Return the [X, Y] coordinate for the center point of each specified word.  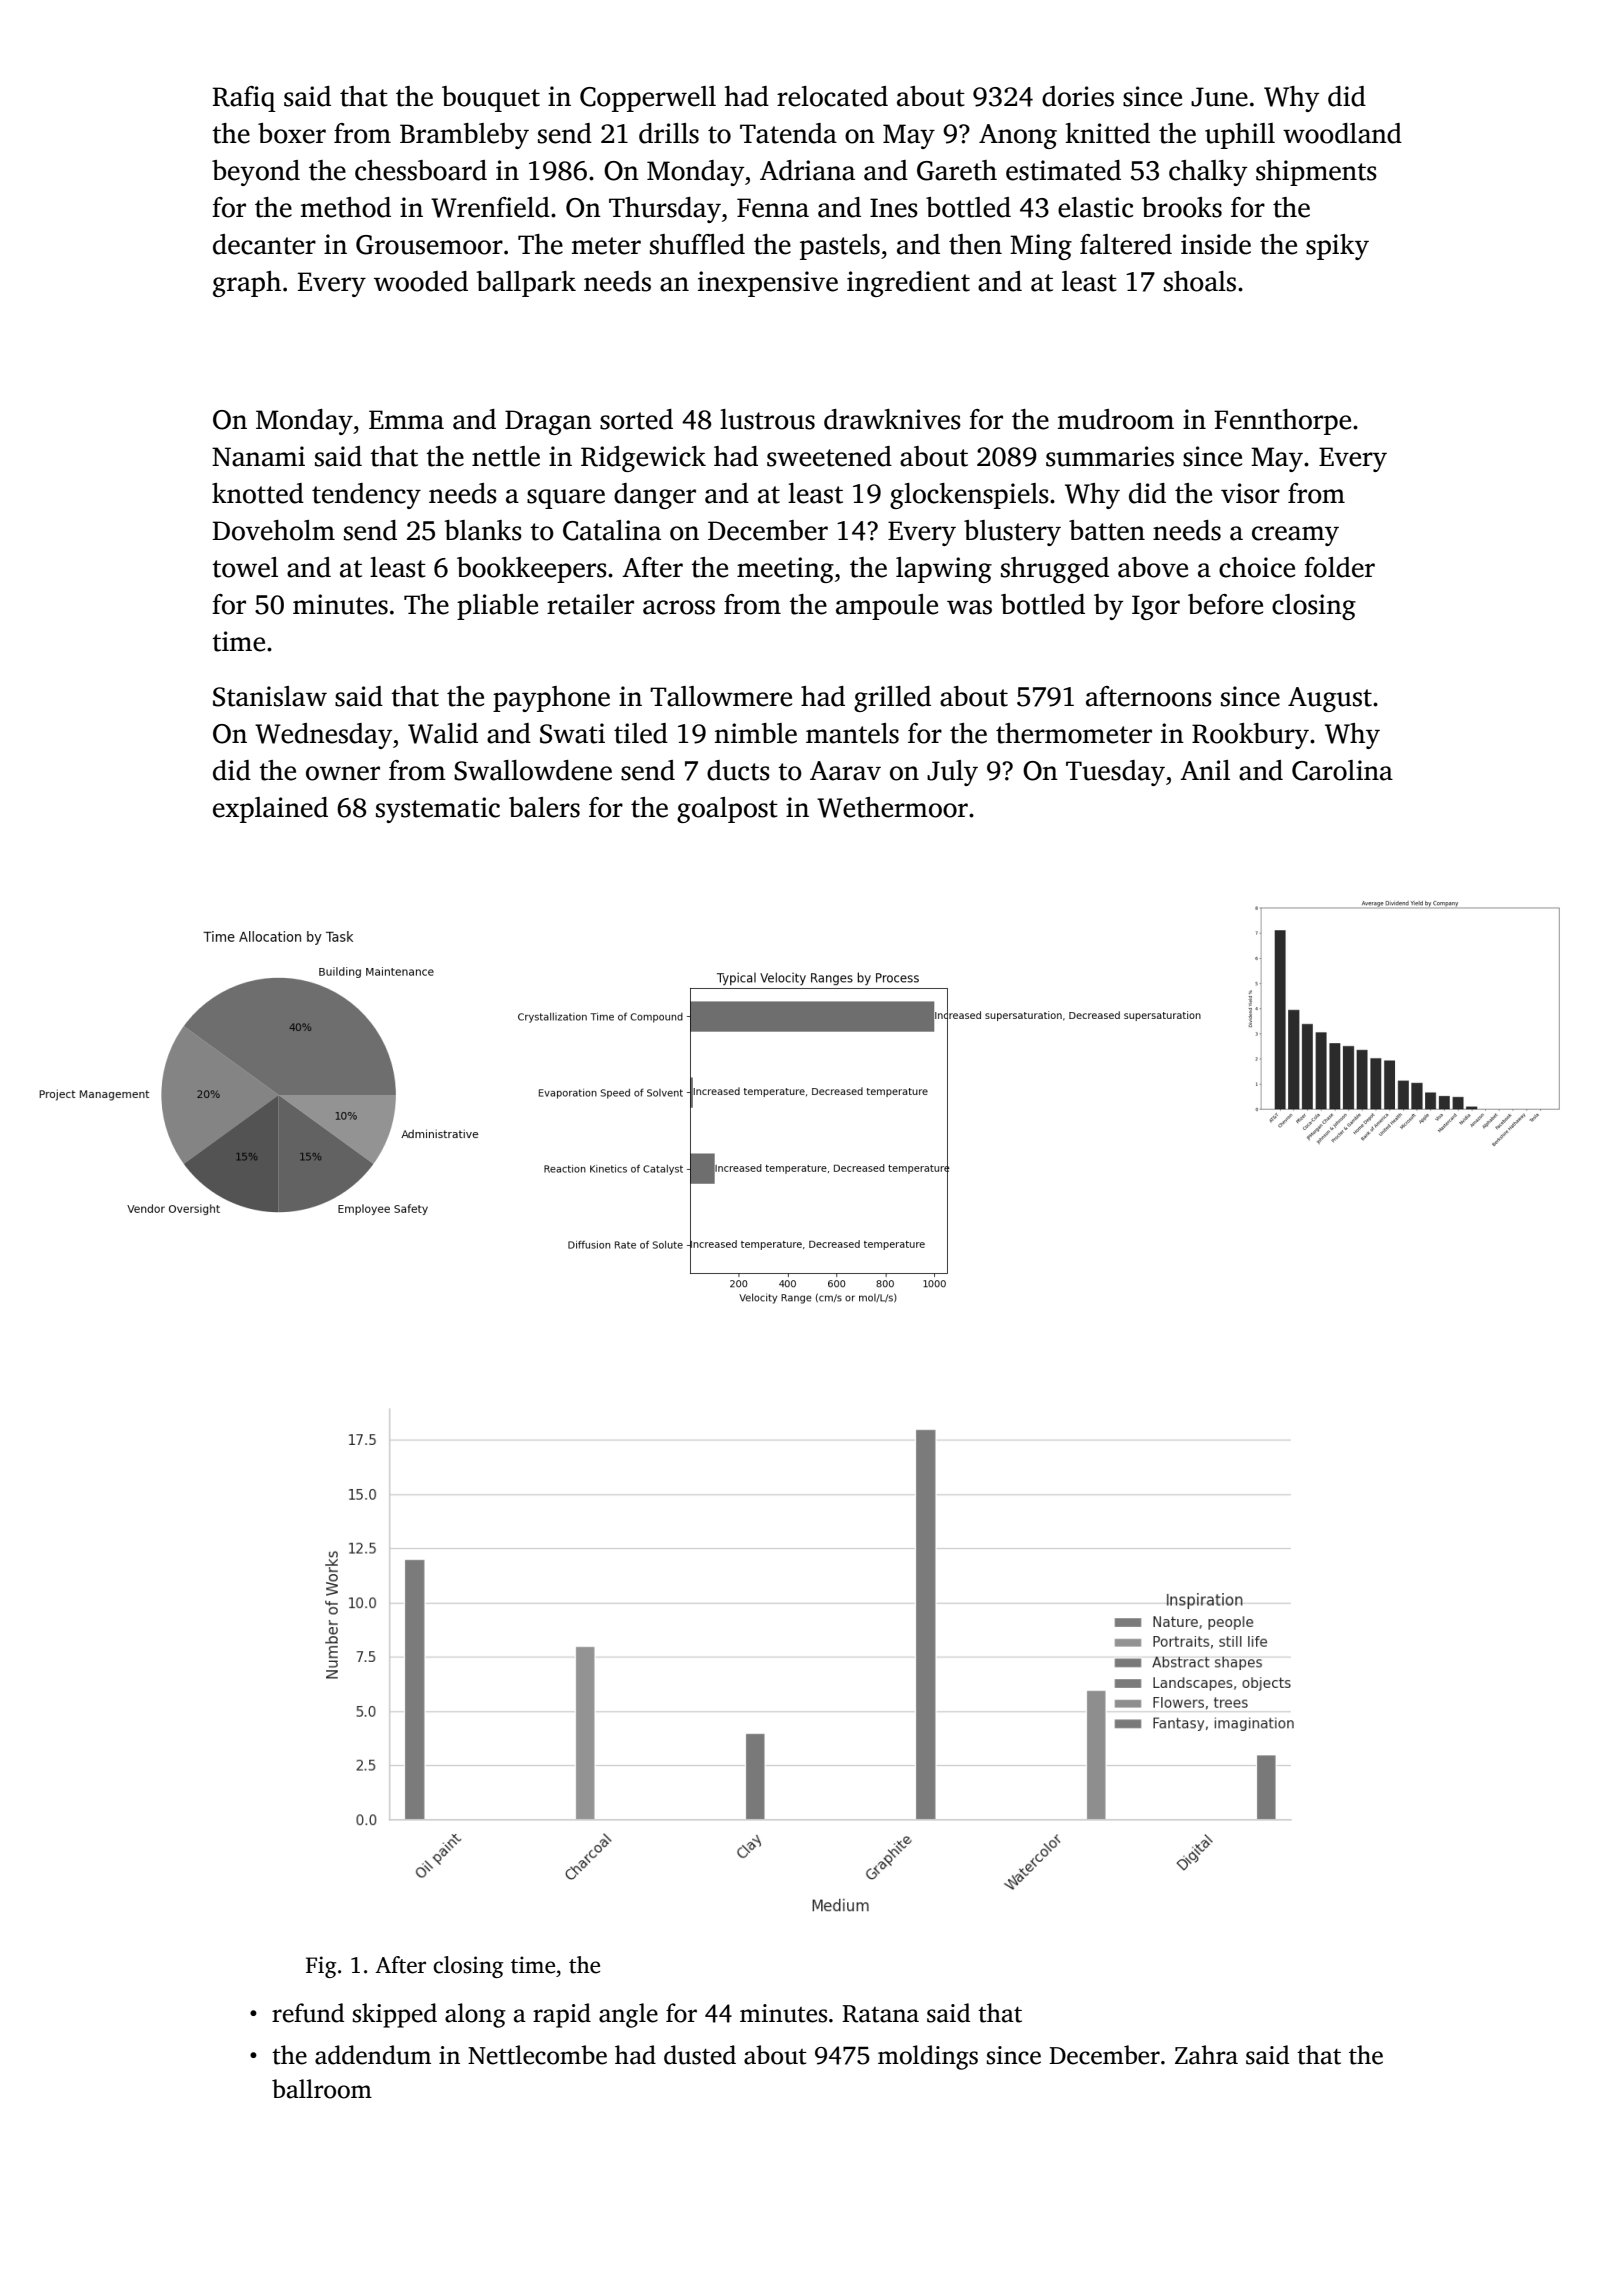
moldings [928, 2057]
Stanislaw [270, 696]
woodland [1342, 133]
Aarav [845, 771]
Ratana [880, 2014]
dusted [700, 2055]
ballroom [322, 2089]
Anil [1205, 770]
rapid [562, 2015]
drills [669, 133]
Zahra [1206, 2055]
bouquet [491, 99]
